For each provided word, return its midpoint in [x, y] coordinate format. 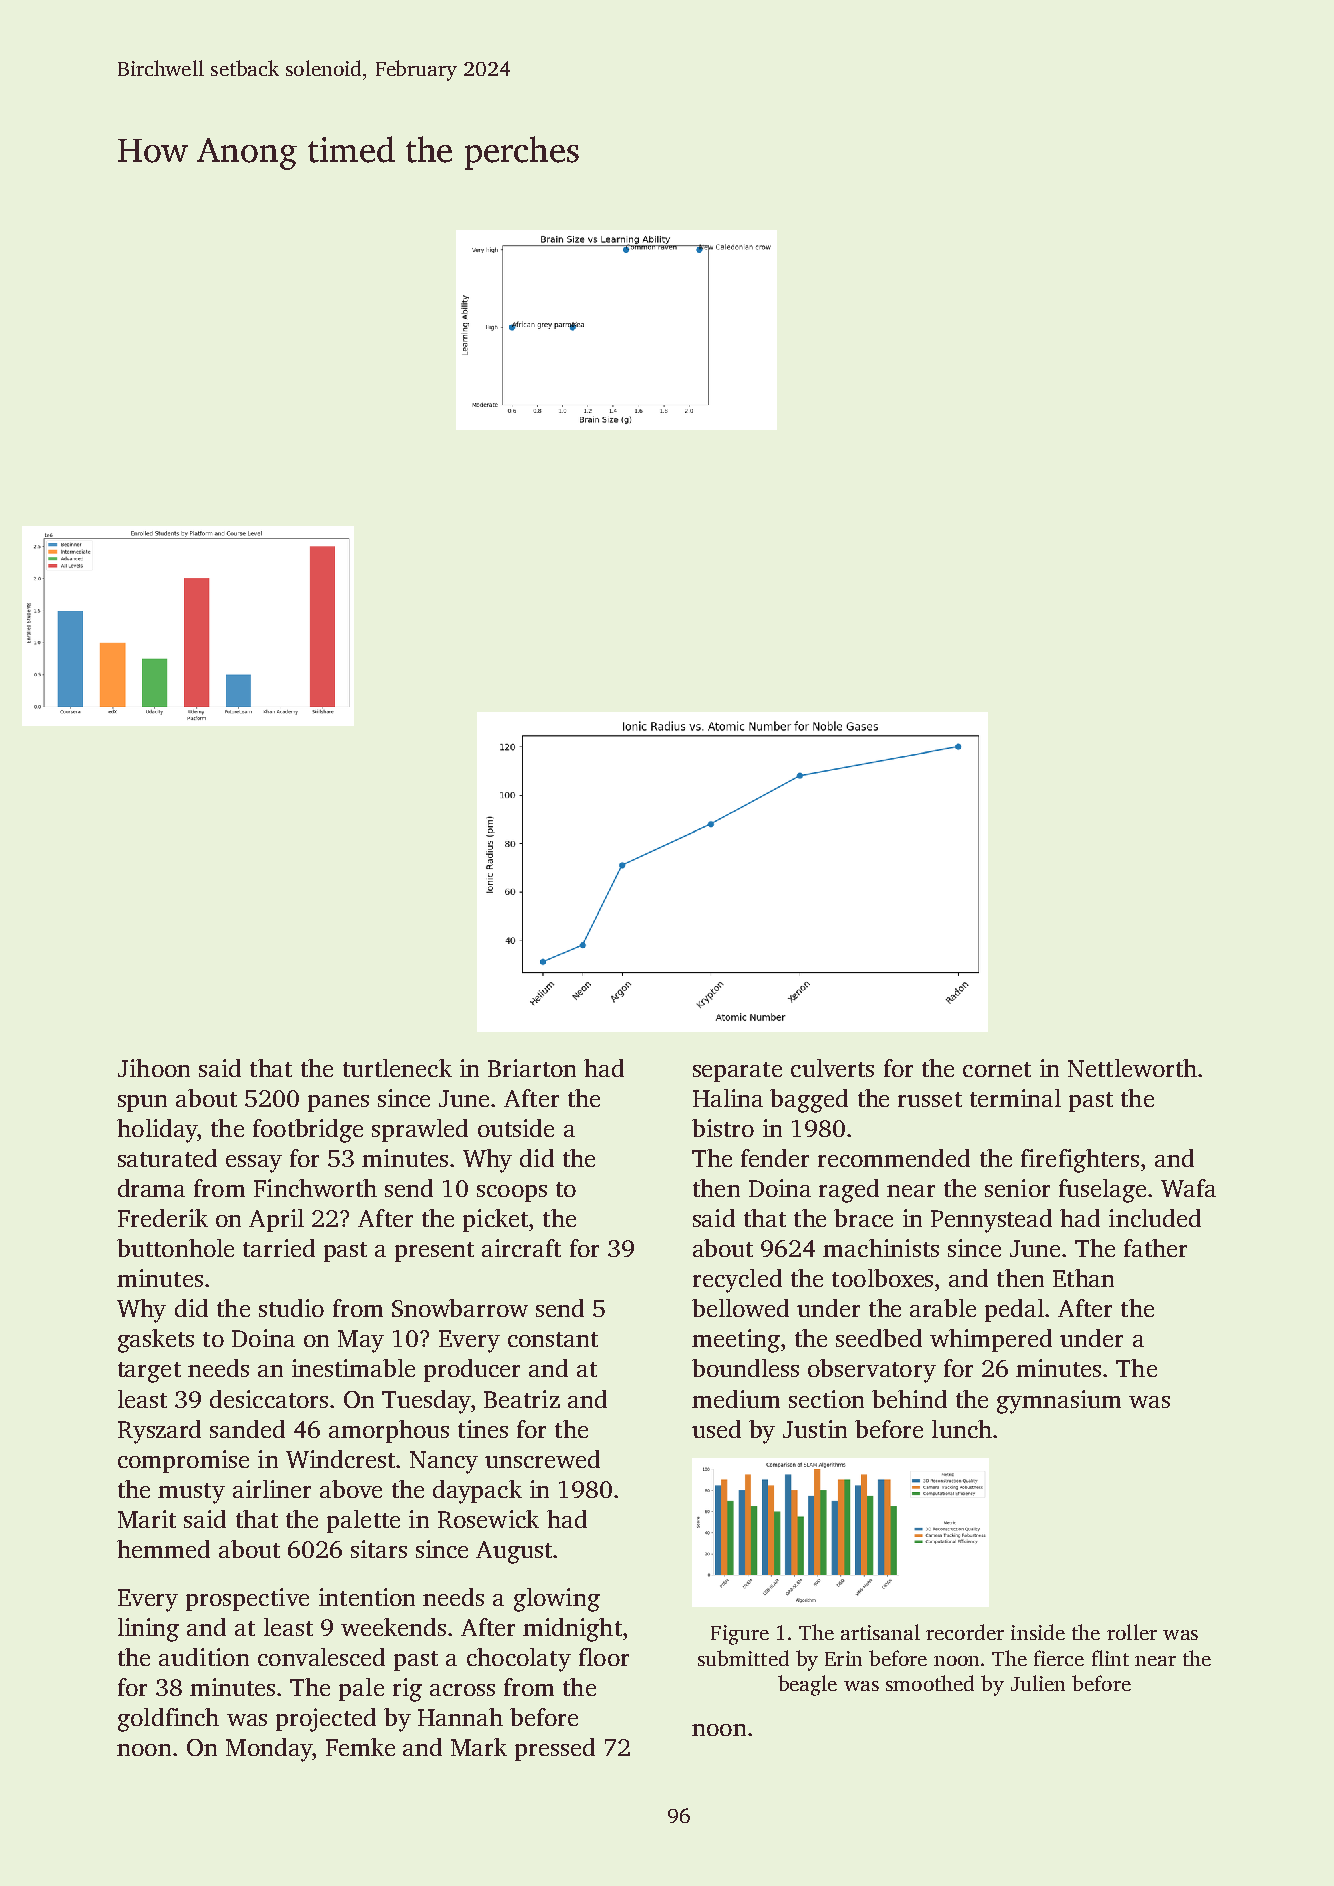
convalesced [321, 1657]
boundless [745, 1368]
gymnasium [1059, 1402]
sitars [379, 1549]
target [149, 1372]
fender [775, 1158]
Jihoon [154, 1068]
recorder [965, 1632]
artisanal [880, 1632]
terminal [1015, 1098]
